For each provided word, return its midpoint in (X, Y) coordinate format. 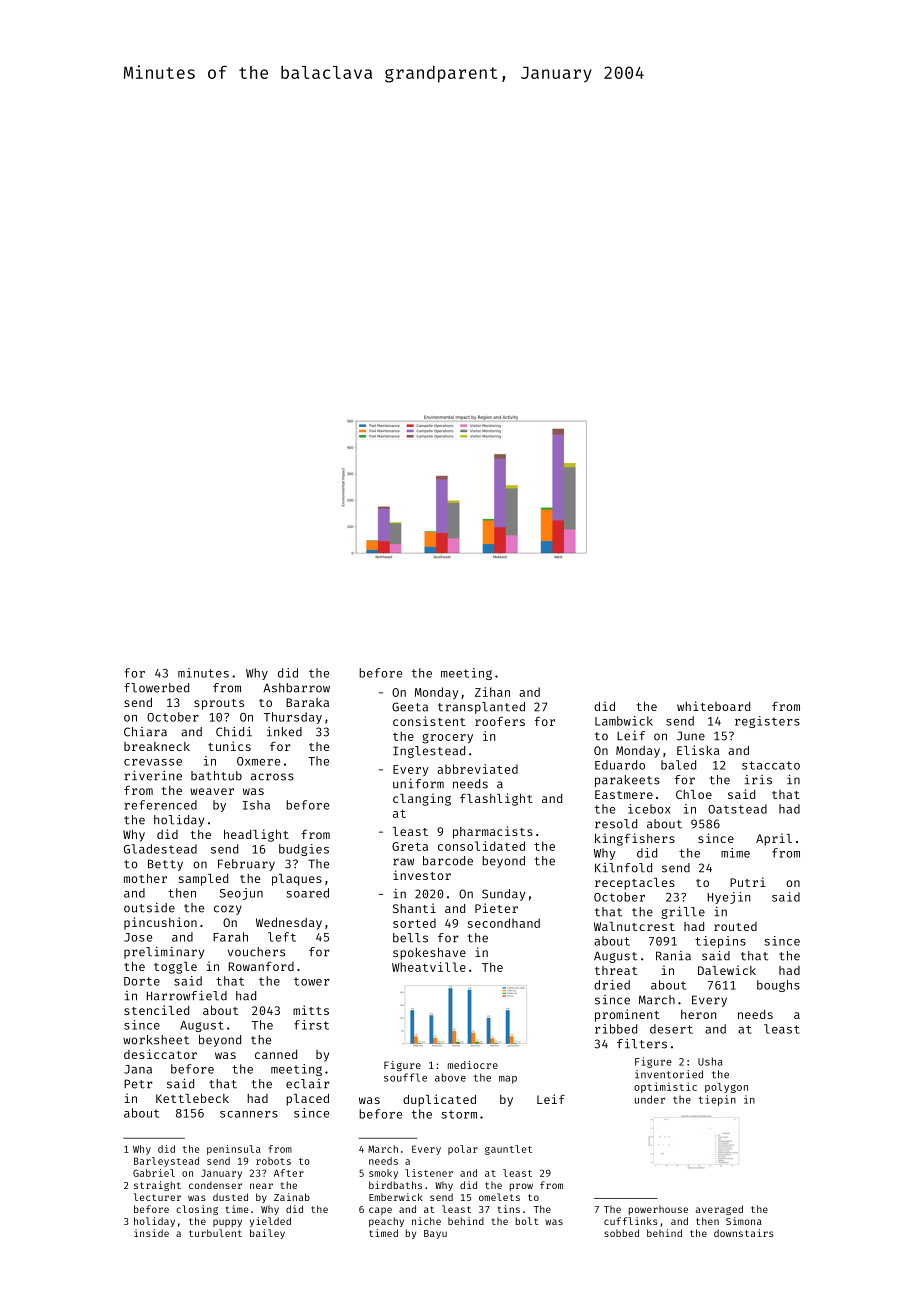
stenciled (156, 1010)
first (311, 1025)
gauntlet (508, 1150)
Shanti (414, 908)
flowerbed (156, 688)
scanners (249, 1114)
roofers (500, 721)
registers (767, 722)
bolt (527, 1221)
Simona (744, 1221)
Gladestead (160, 849)
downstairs (744, 1233)
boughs (778, 986)
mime (735, 853)
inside (151, 1233)
